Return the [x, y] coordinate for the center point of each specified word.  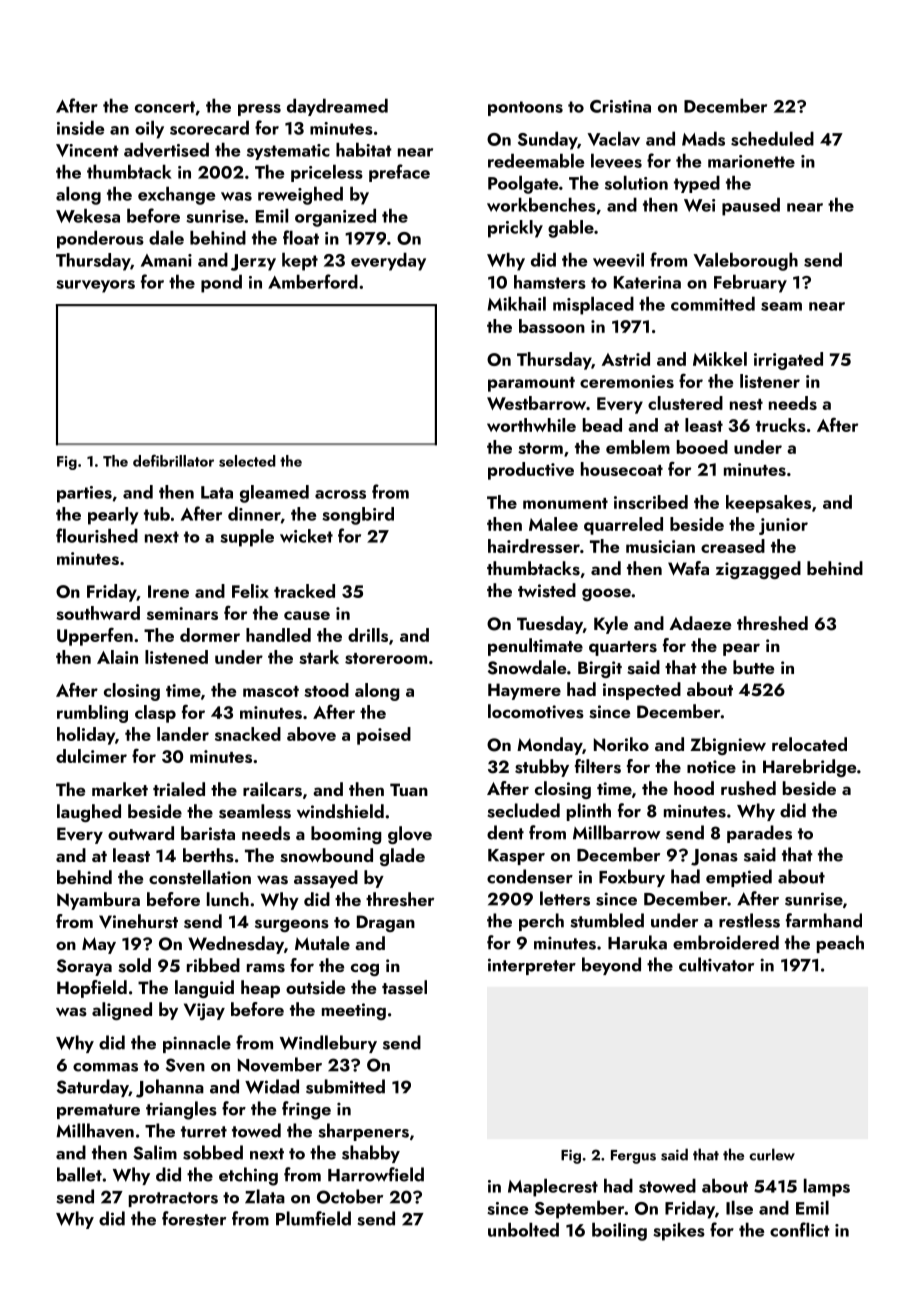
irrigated [788, 361]
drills [368, 635]
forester [194, 1218]
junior [783, 526]
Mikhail [516, 303]
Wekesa [88, 215]
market [120, 789]
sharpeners [363, 1132]
